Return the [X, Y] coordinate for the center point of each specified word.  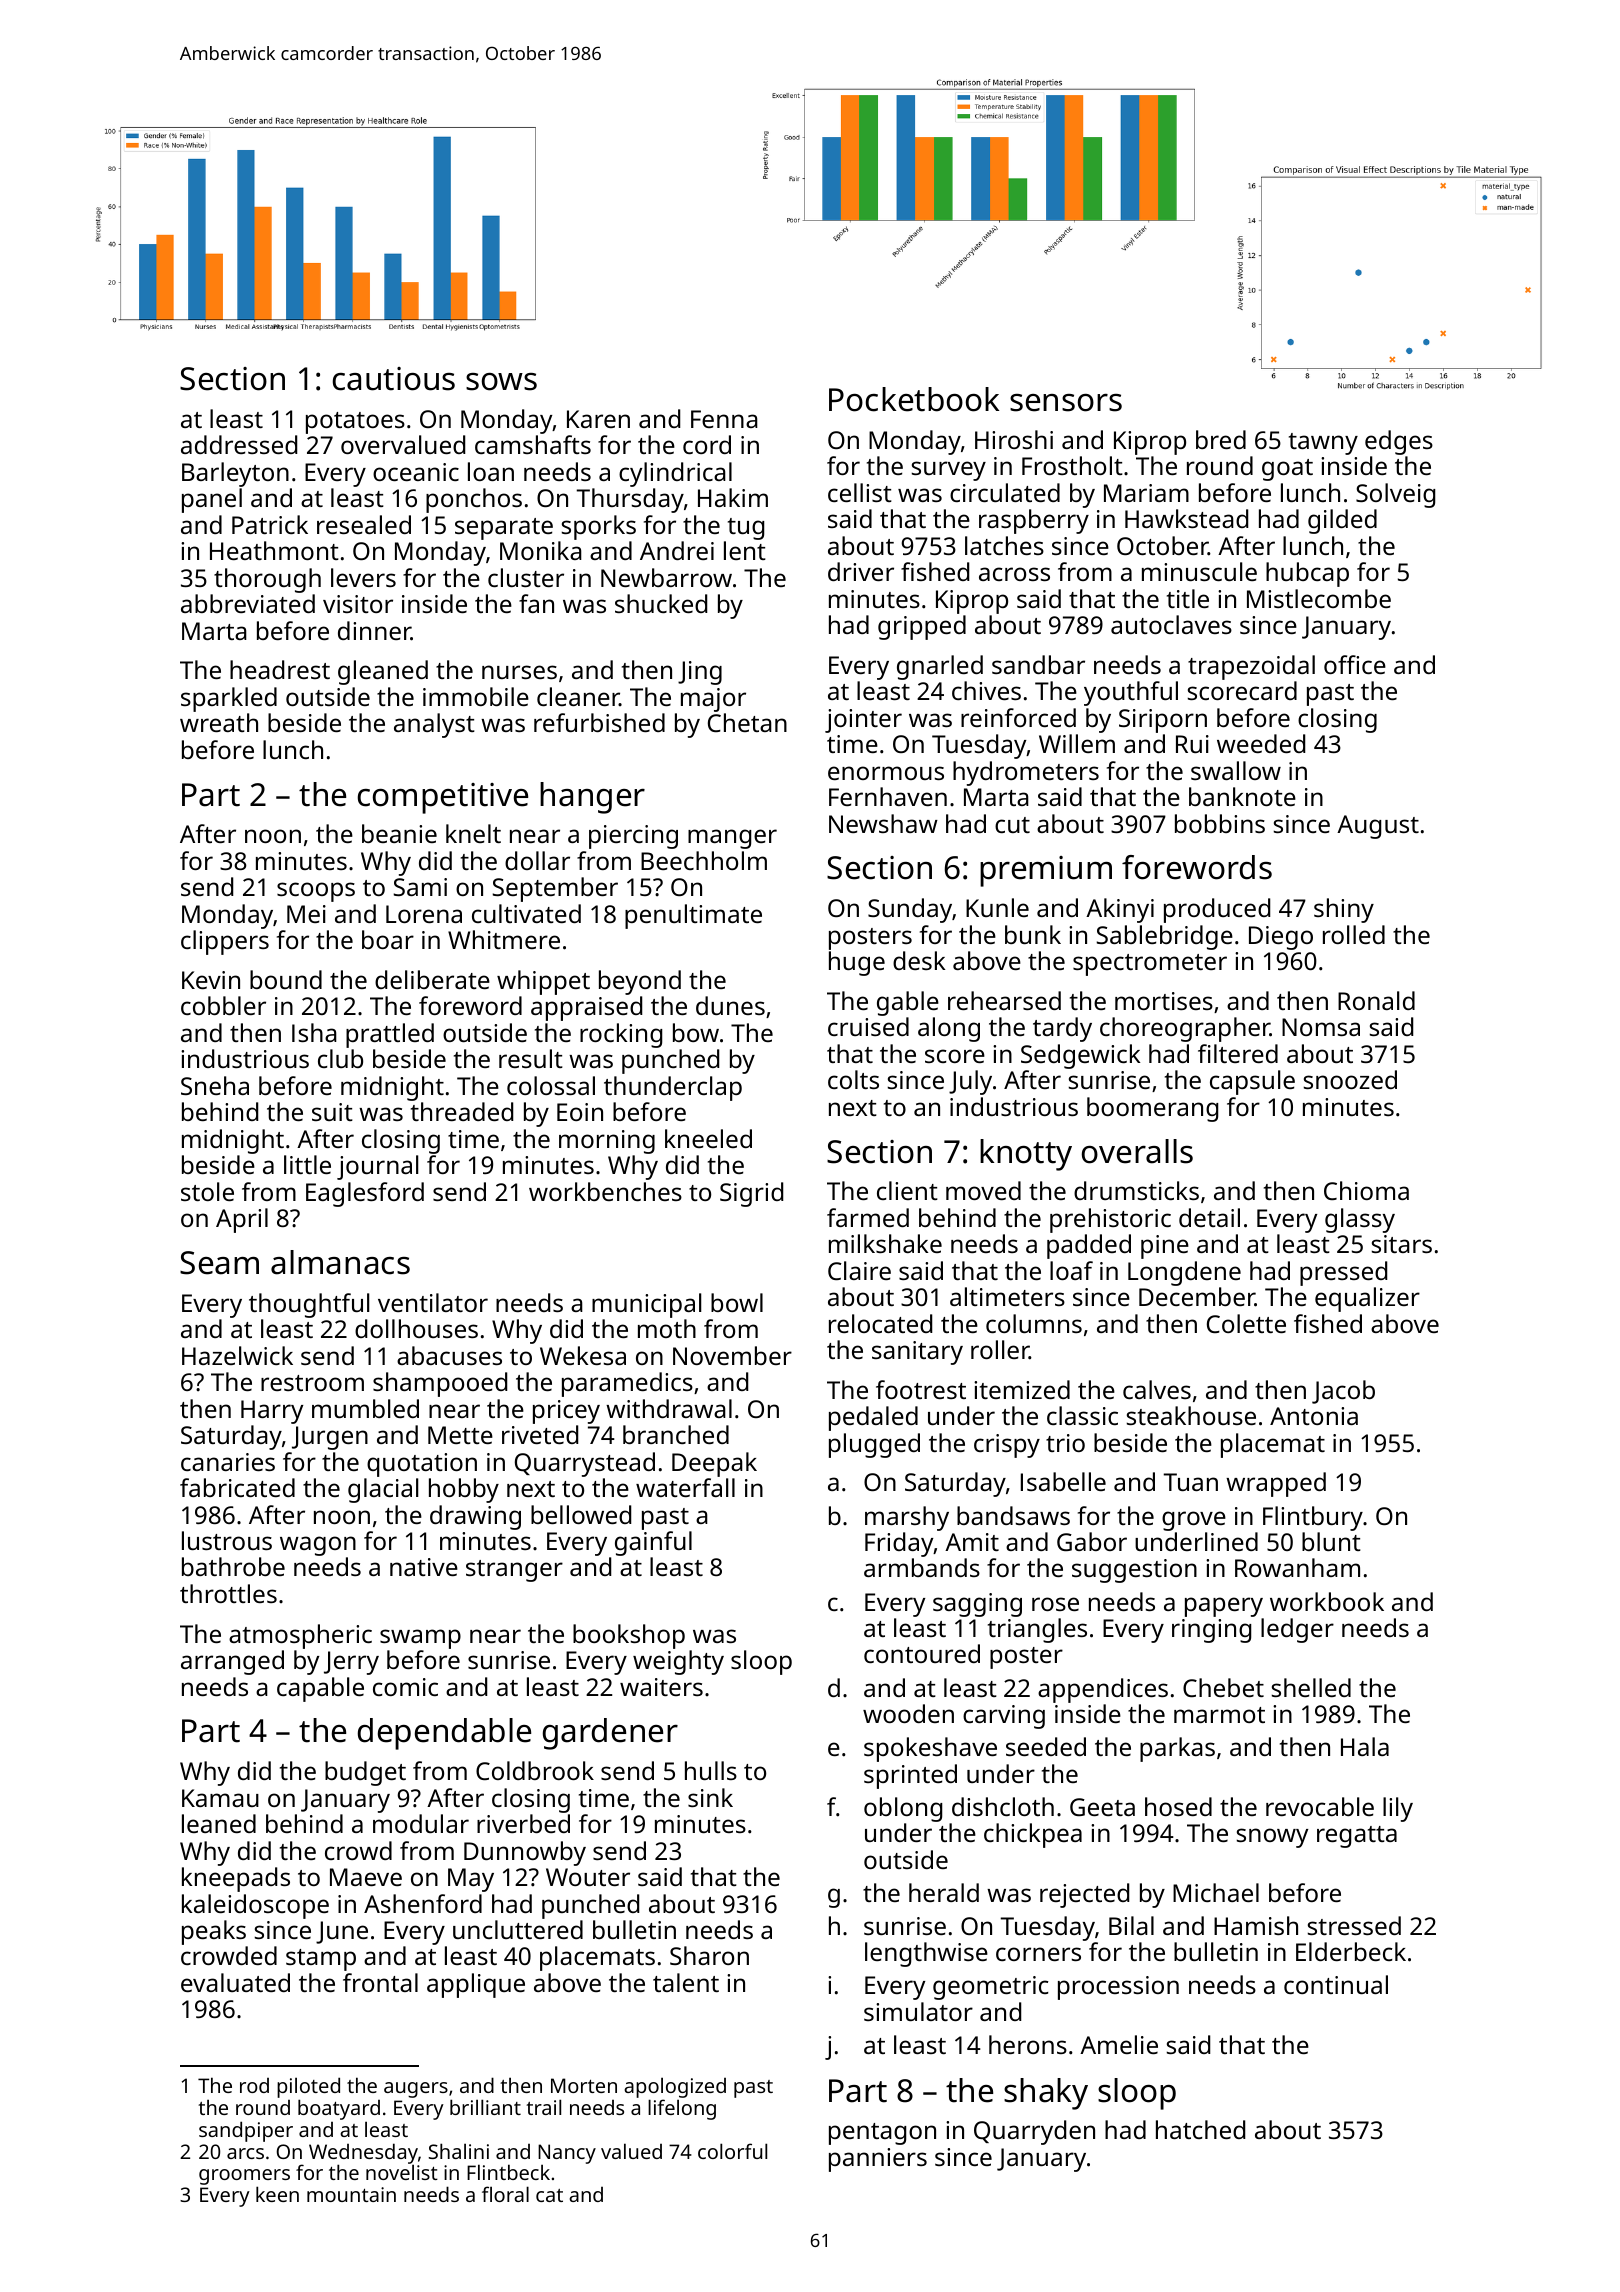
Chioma [1366, 1190]
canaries [228, 1462]
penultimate [693, 916]
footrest [921, 1389]
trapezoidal [1251, 667]
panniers [878, 2160]
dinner [374, 630]
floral [505, 2194]
